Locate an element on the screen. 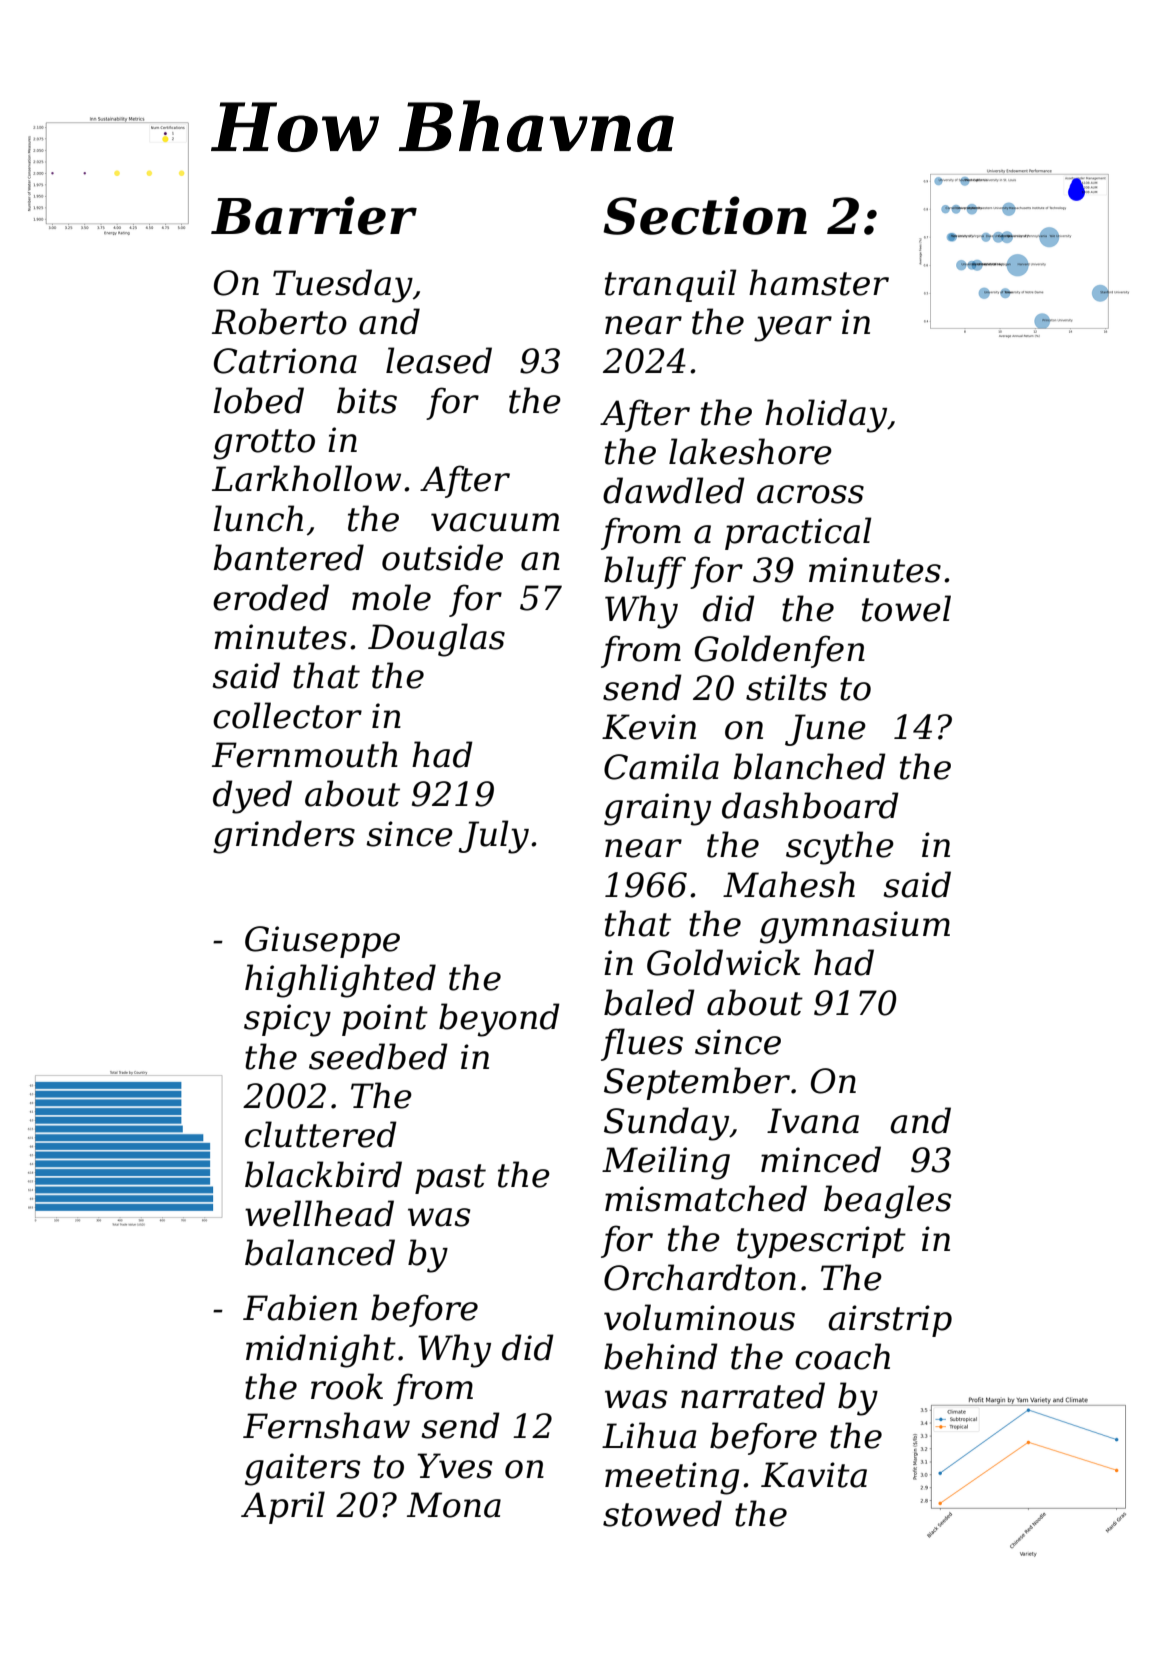  across is located at coordinates (810, 494).
